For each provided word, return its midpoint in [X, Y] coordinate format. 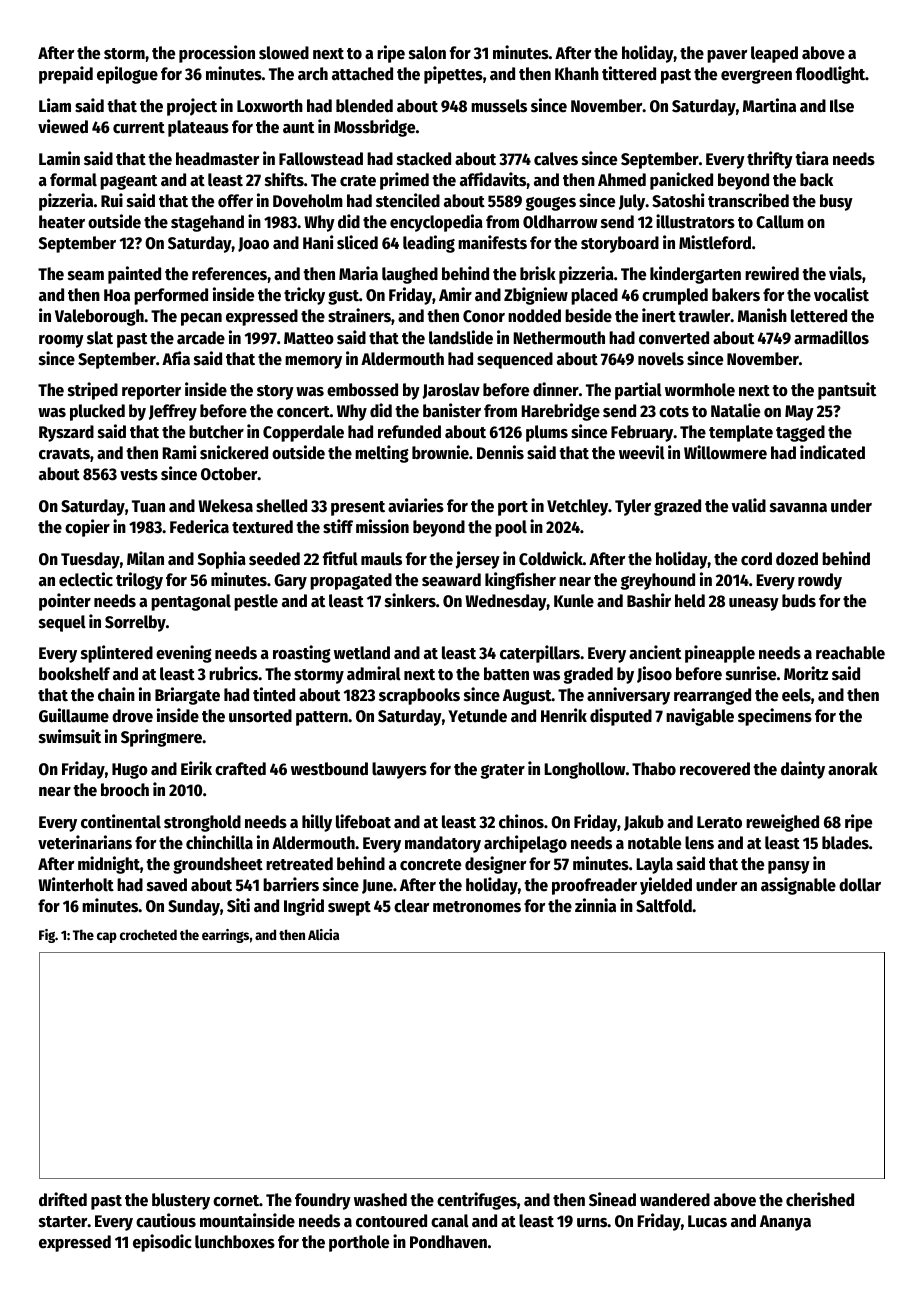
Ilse [842, 106]
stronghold [202, 823]
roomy [61, 341]
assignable [798, 886]
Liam [55, 105]
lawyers [399, 770]
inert [659, 315]
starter [63, 1222]
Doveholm [308, 201]
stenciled [408, 200]
